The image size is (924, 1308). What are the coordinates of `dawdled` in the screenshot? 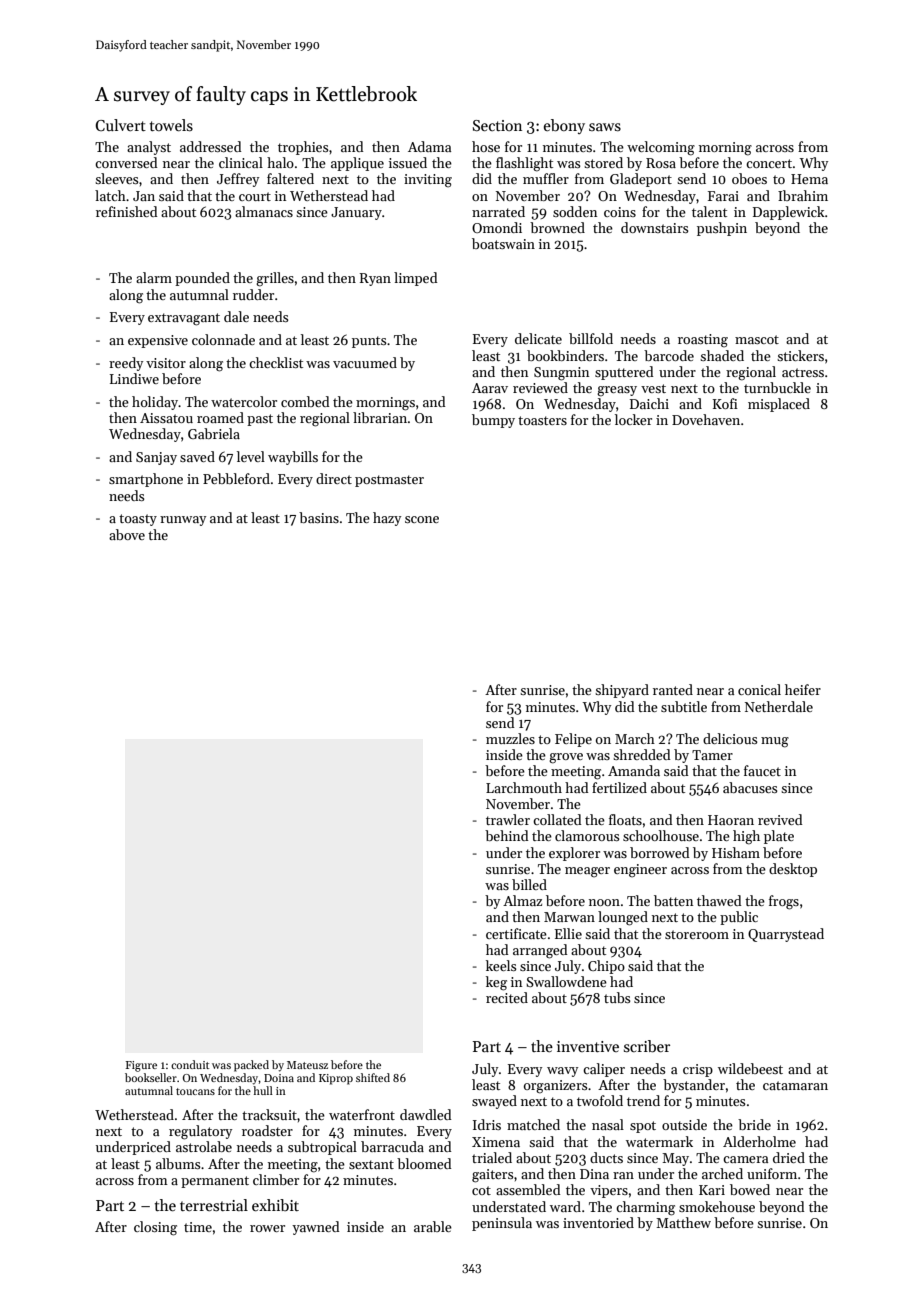 It's located at (426, 1114).
